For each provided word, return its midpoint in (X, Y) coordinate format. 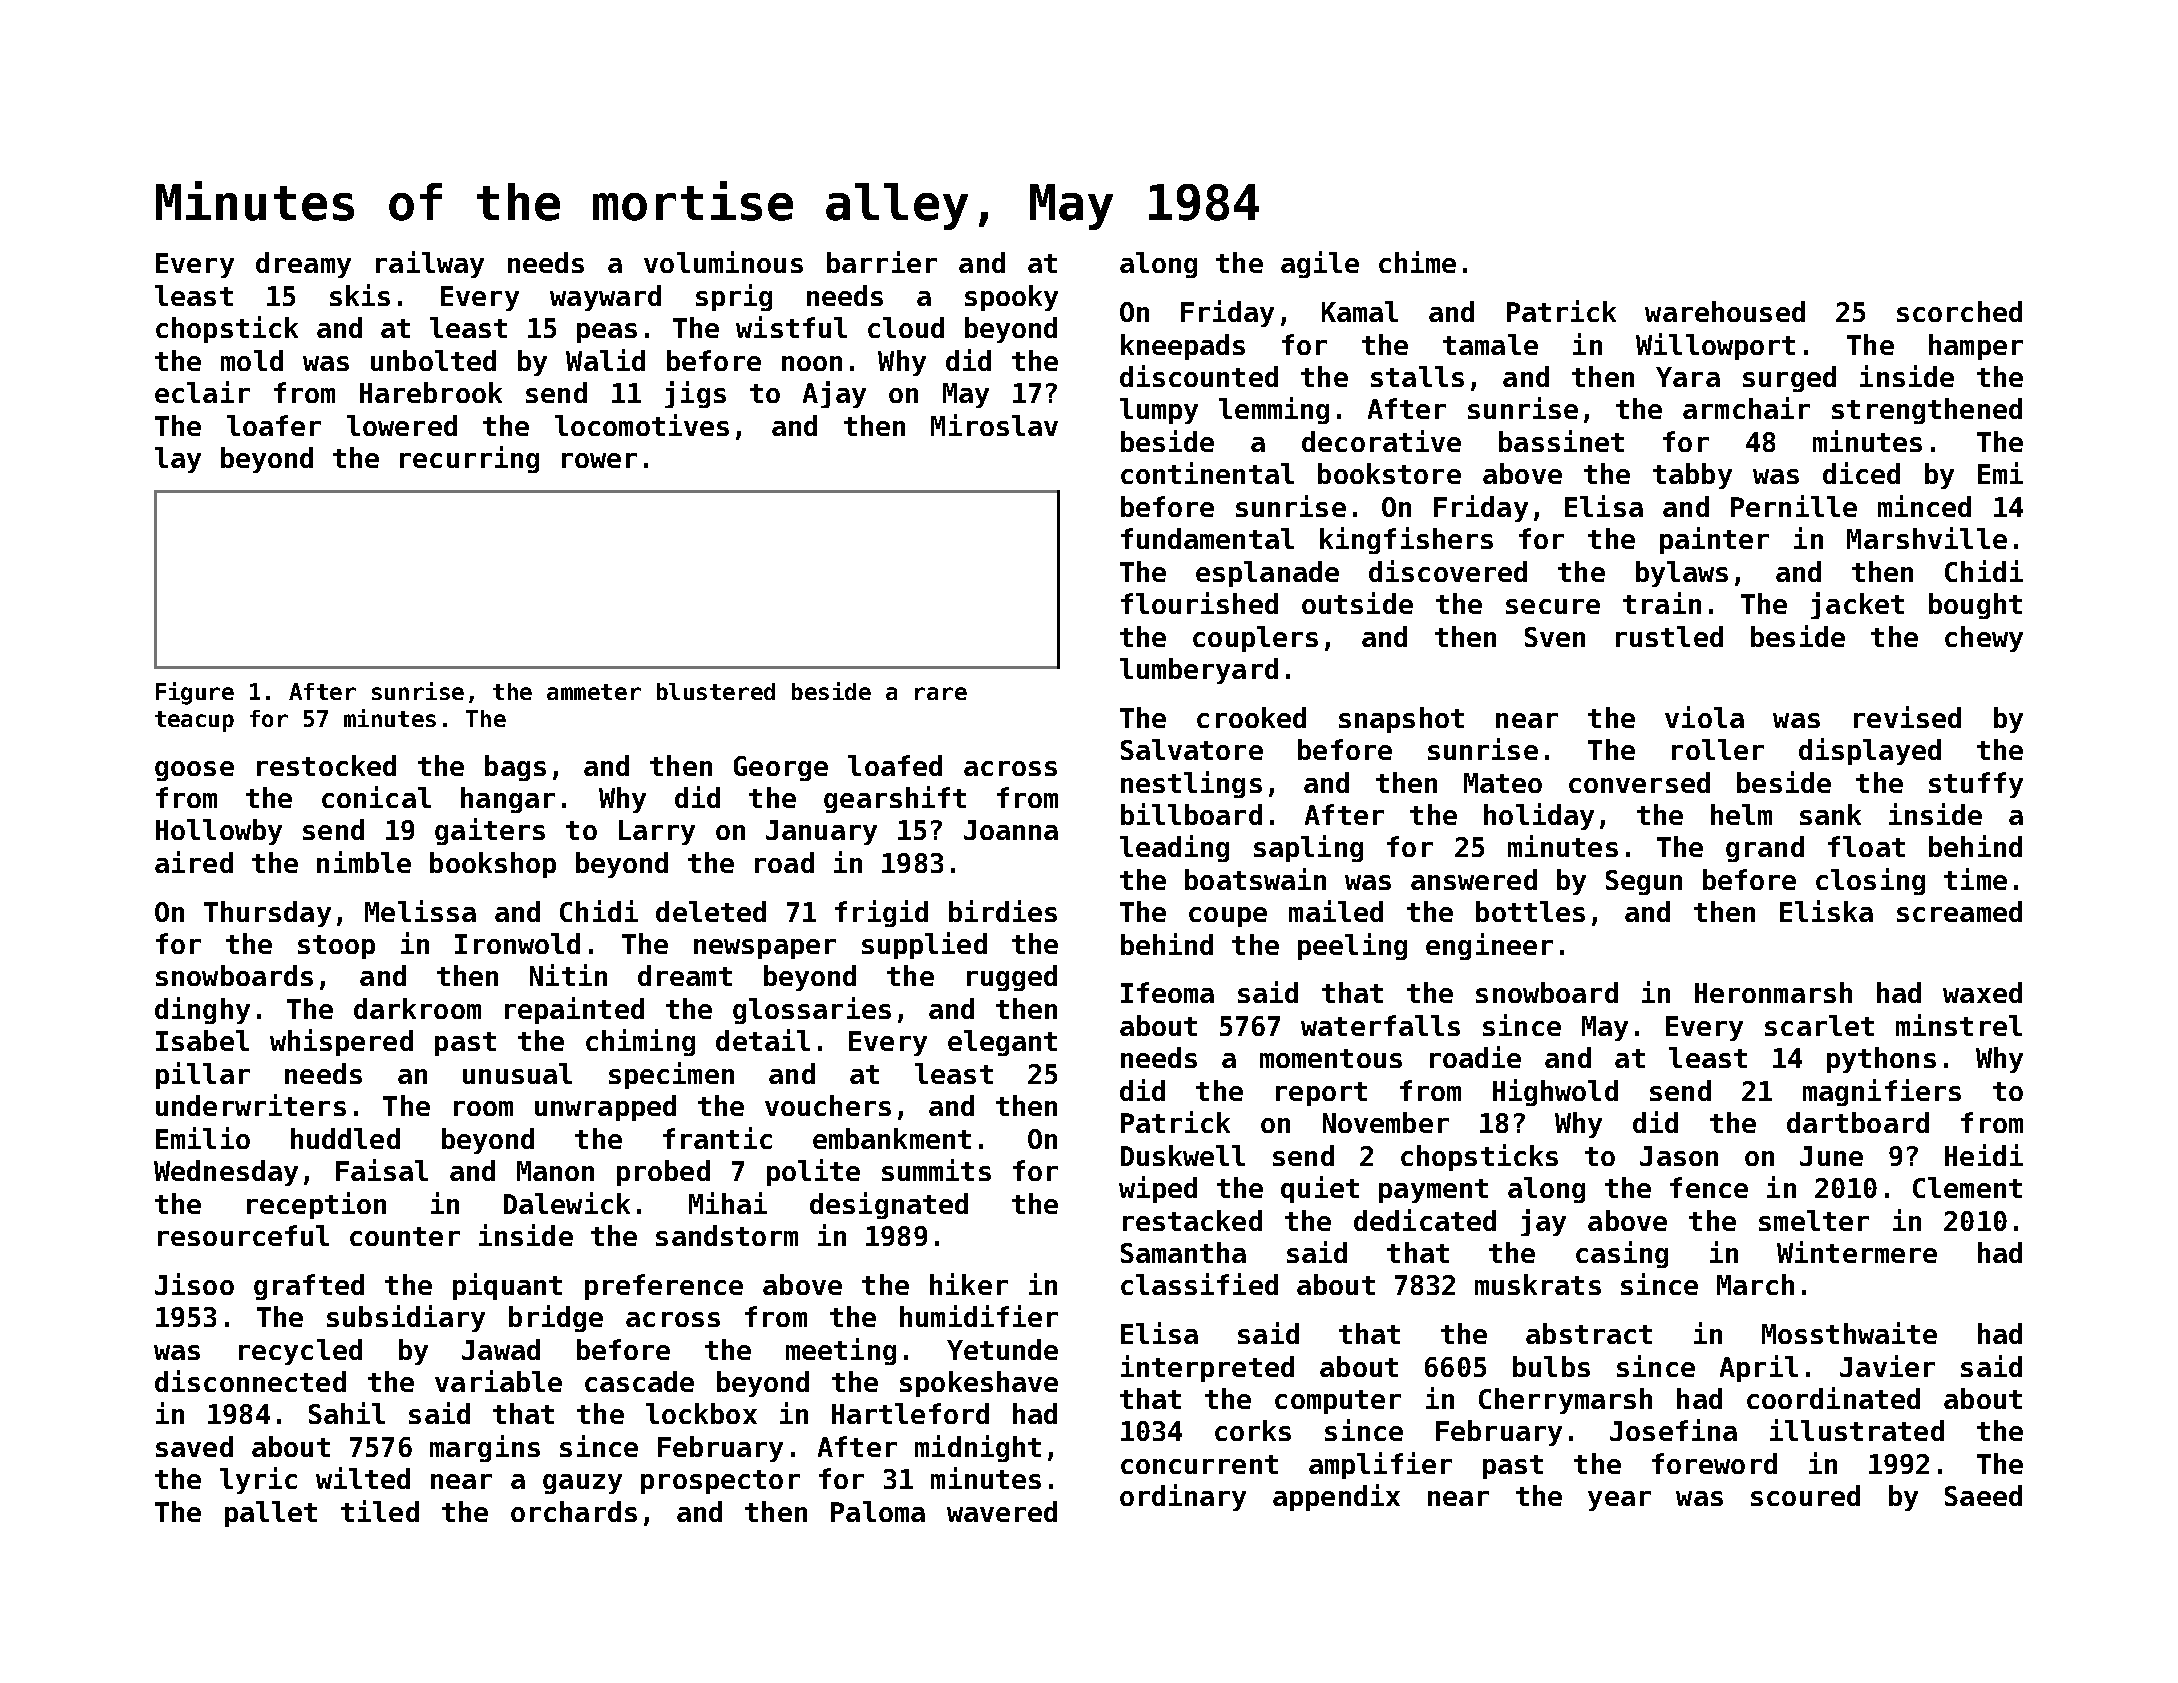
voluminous (723, 262)
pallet (271, 1514)
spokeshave (979, 1384)
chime (1417, 262)
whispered (341, 1042)
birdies (1003, 911)
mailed (1336, 911)
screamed (1959, 911)
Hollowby (219, 832)
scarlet (1819, 1025)
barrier (882, 262)
